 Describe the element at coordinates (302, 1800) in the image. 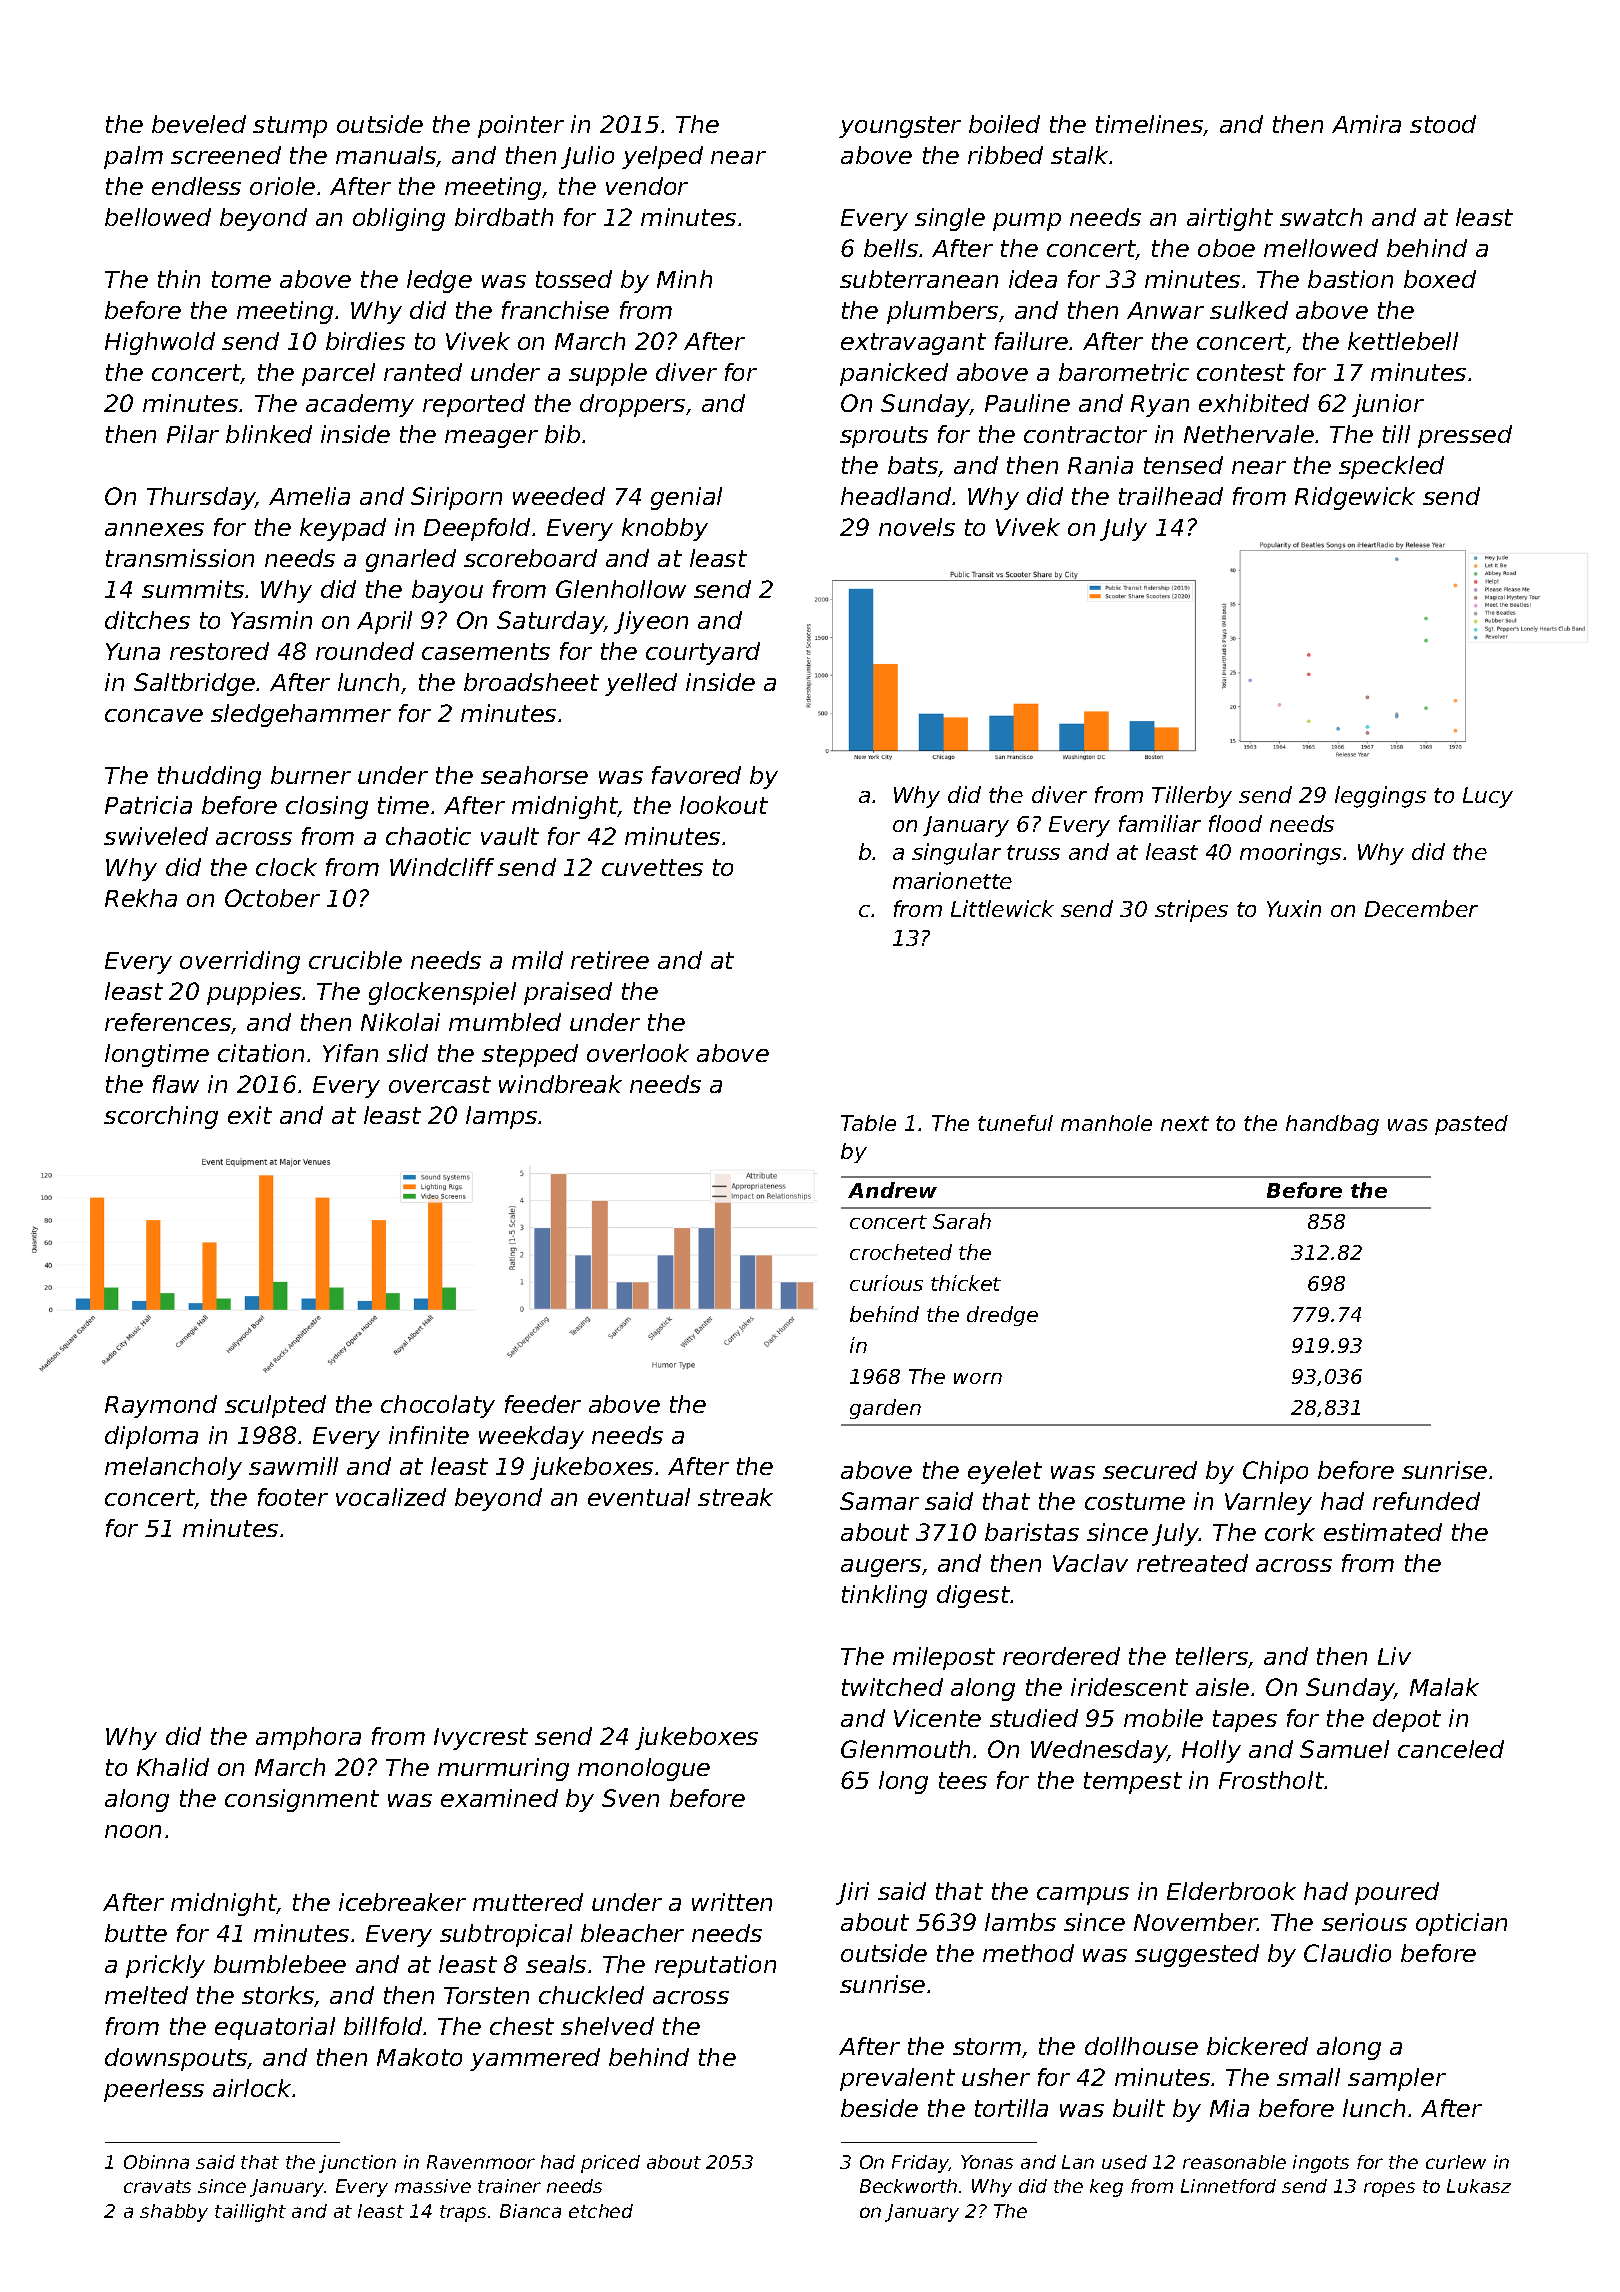

I see `consignment` at that location.
